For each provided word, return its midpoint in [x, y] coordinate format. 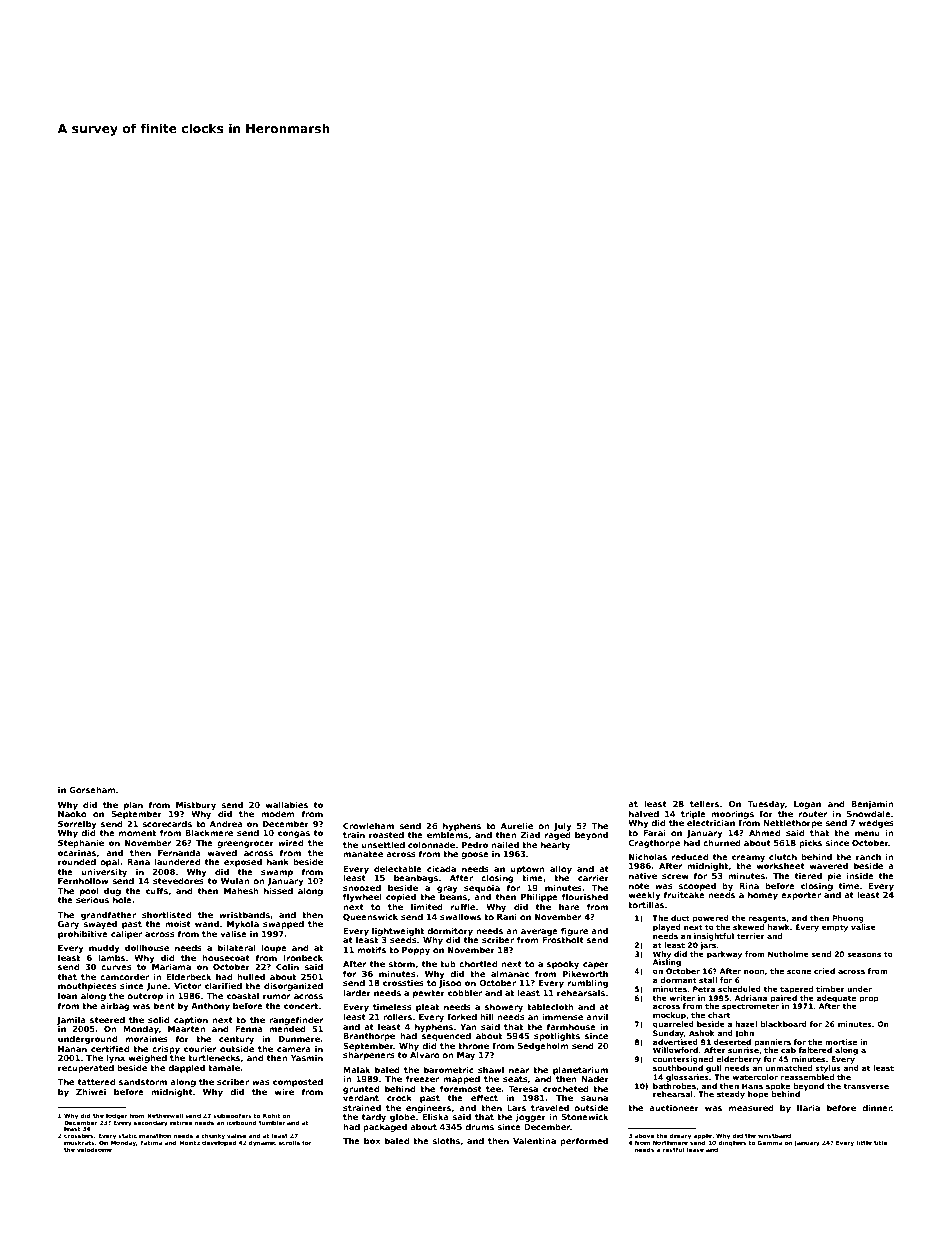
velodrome [94, 1149]
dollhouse [147, 947]
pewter [429, 994]
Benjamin [872, 805]
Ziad [530, 835]
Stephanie [81, 843]
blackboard [783, 1024]
